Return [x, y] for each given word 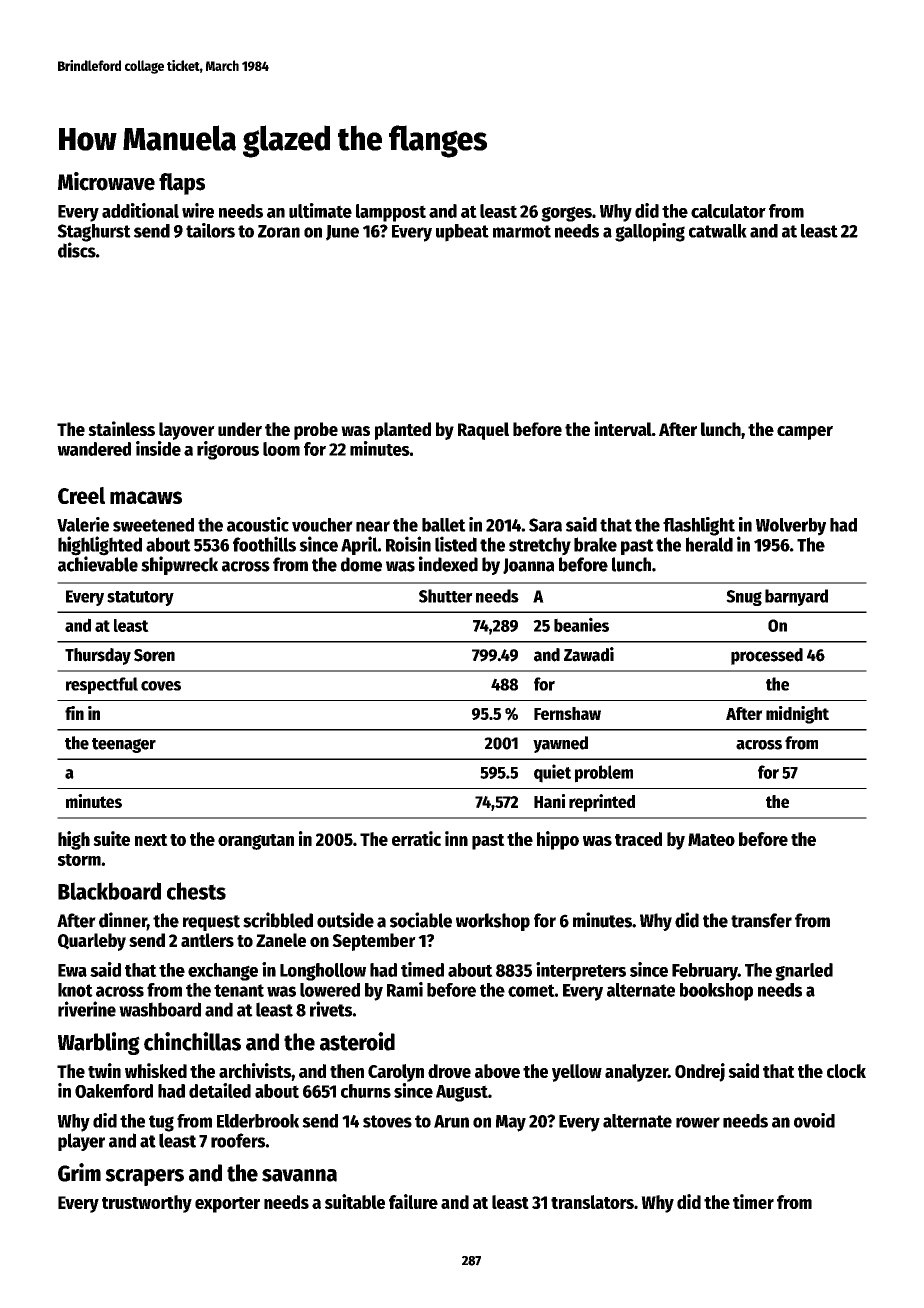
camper [805, 433]
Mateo [711, 839]
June [342, 233]
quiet [552, 773]
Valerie [83, 524]
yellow [577, 1073]
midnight [797, 715]
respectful [102, 685]
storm [79, 860]
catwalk [718, 231]
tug [161, 1123]
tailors [210, 230]
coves [161, 686]
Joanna [528, 566]
